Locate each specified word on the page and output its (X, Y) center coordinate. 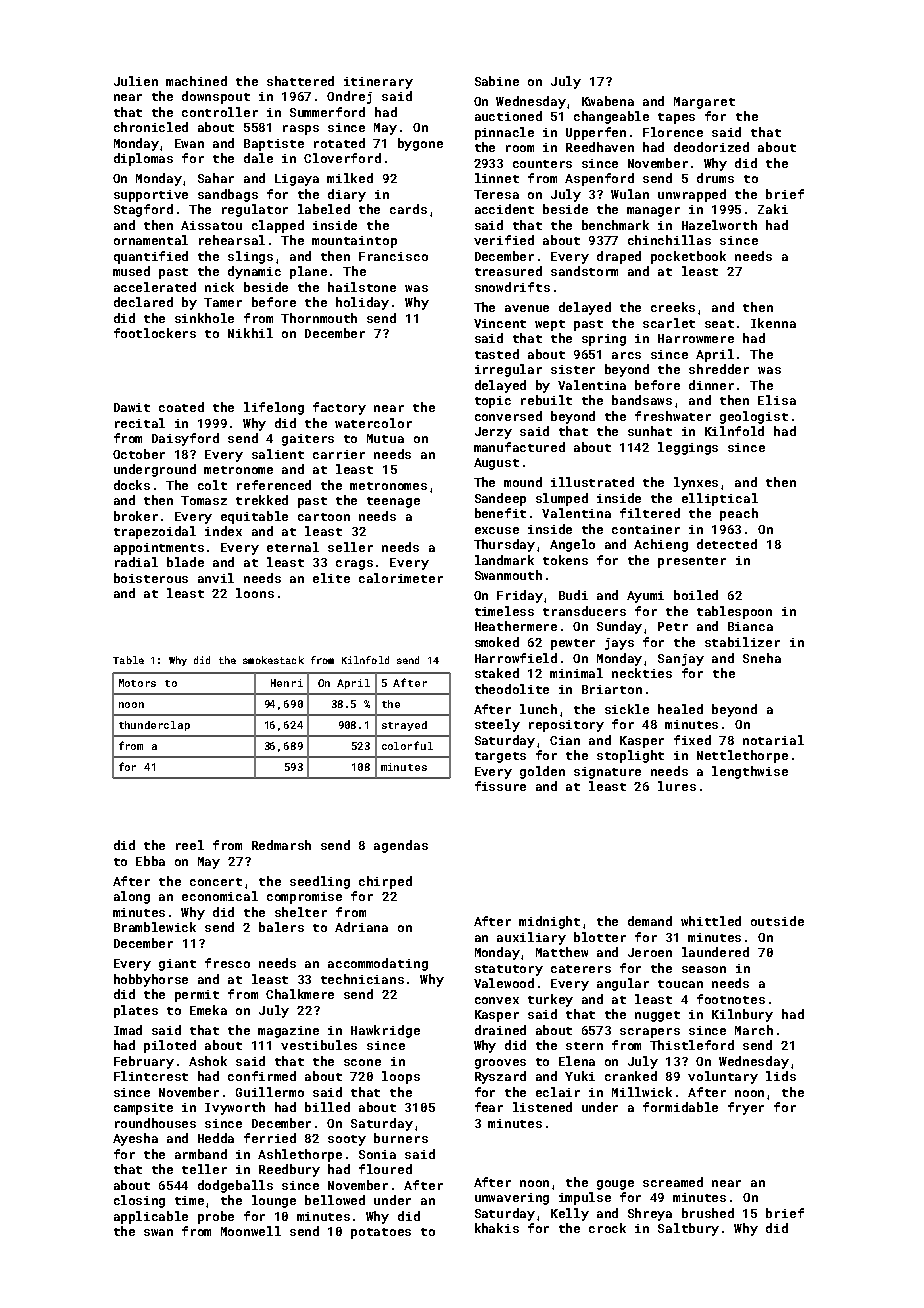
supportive (151, 196)
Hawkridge (385, 1031)
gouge (615, 1185)
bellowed (335, 1200)
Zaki (773, 209)
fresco (227, 963)
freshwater (673, 416)
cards (408, 209)
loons (255, 593)
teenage (393, 502)
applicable (151, 1217)
